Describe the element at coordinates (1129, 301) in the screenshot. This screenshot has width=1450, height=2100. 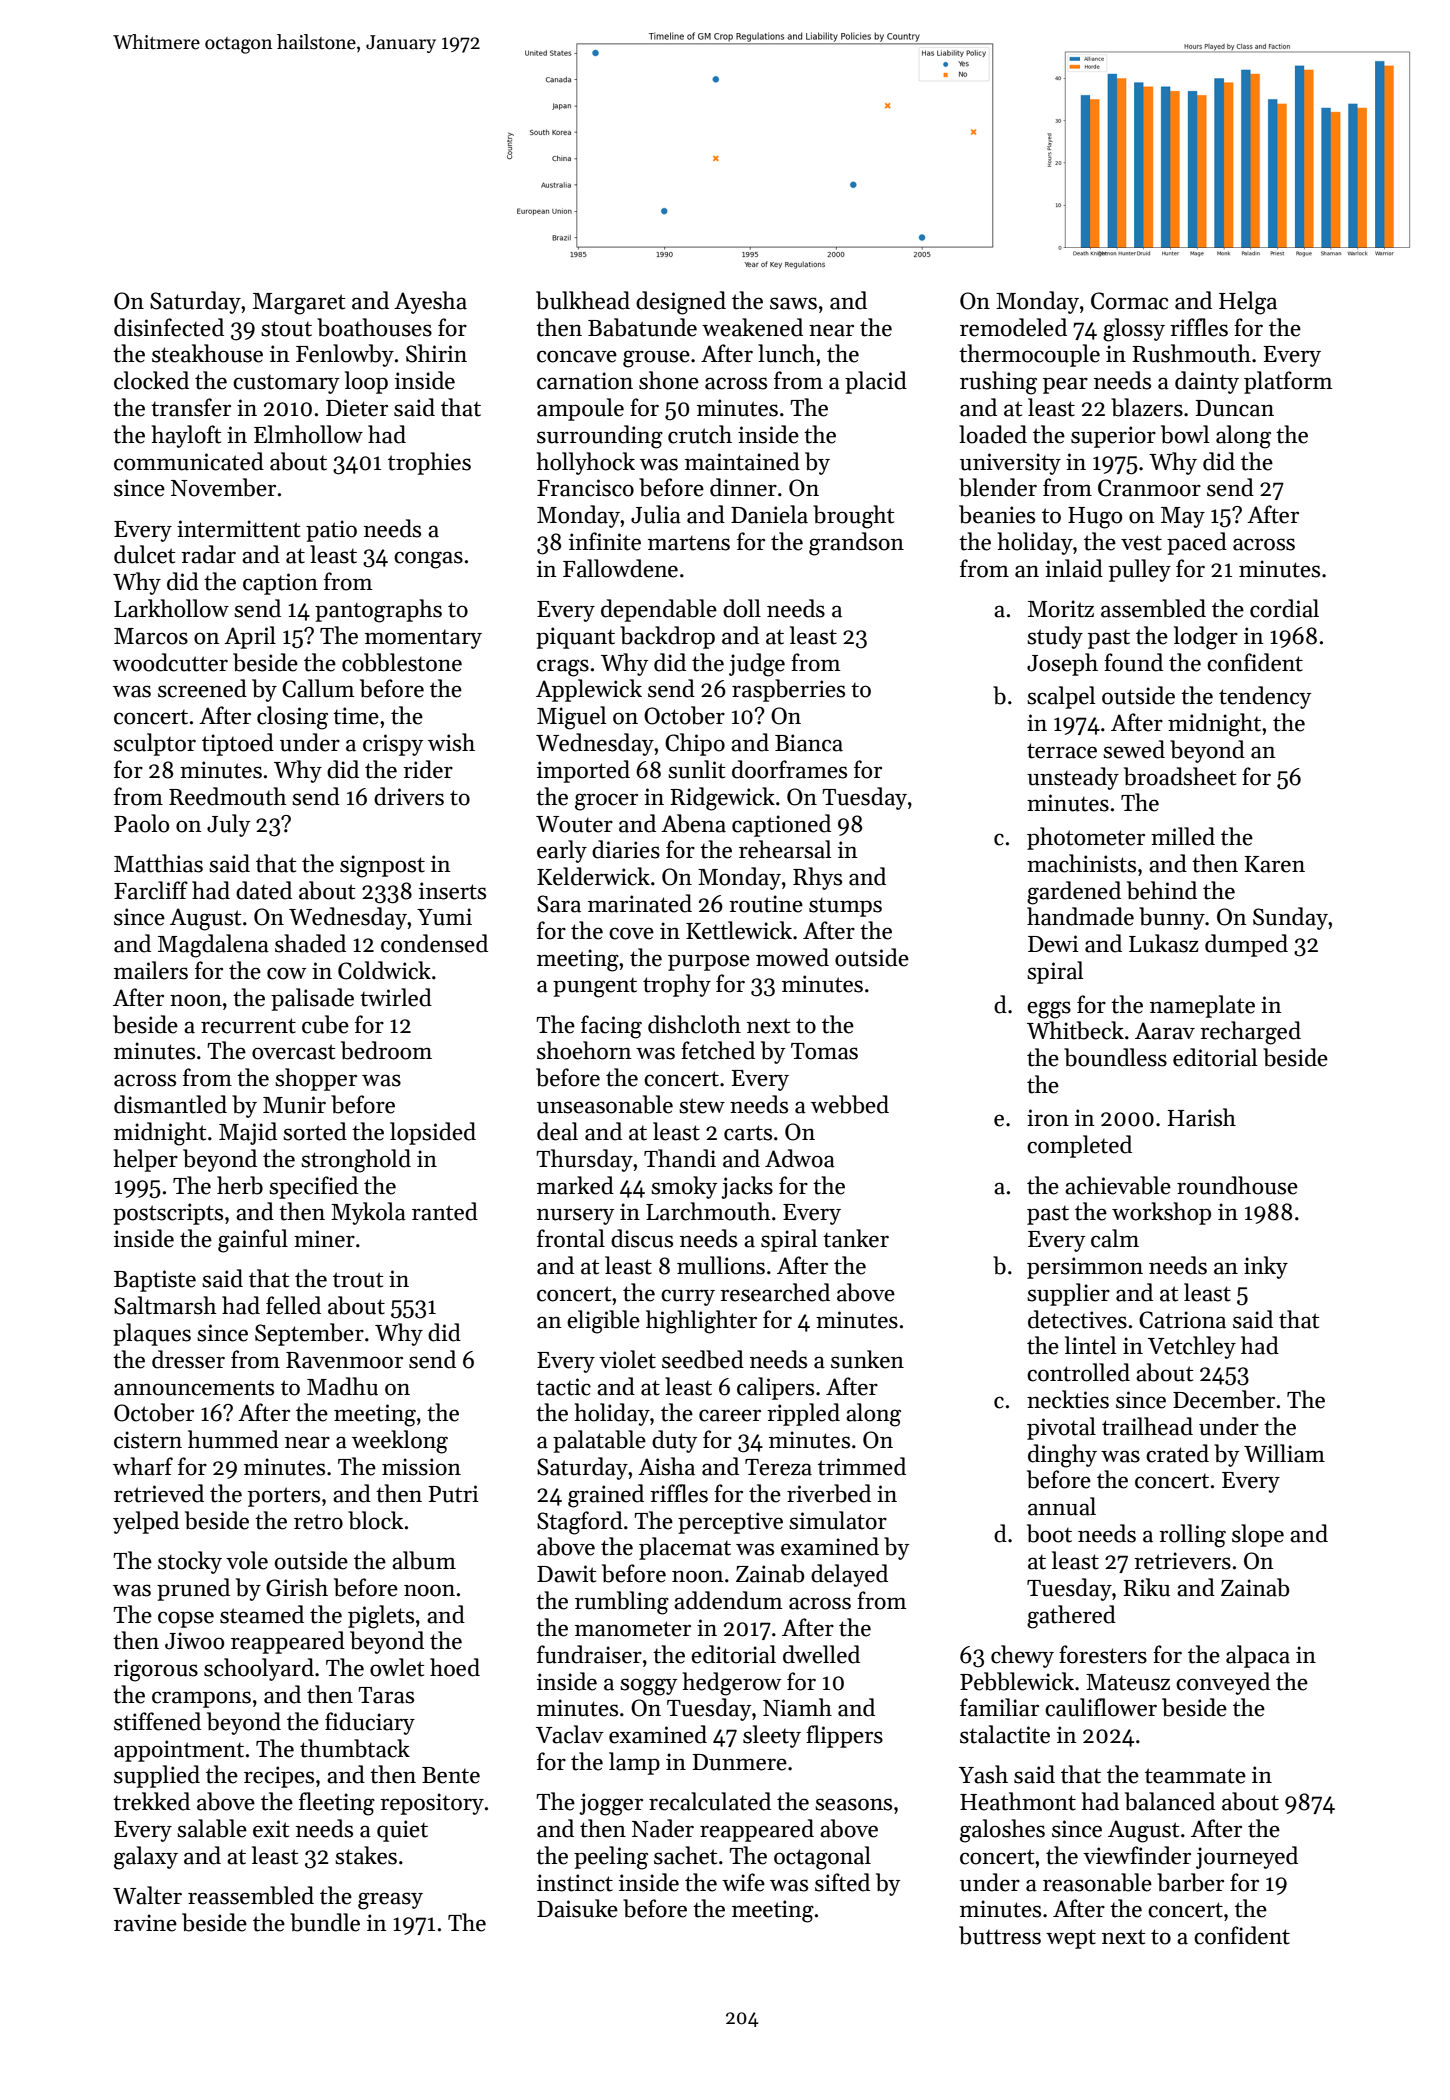
I see `Cormac` at that location.
